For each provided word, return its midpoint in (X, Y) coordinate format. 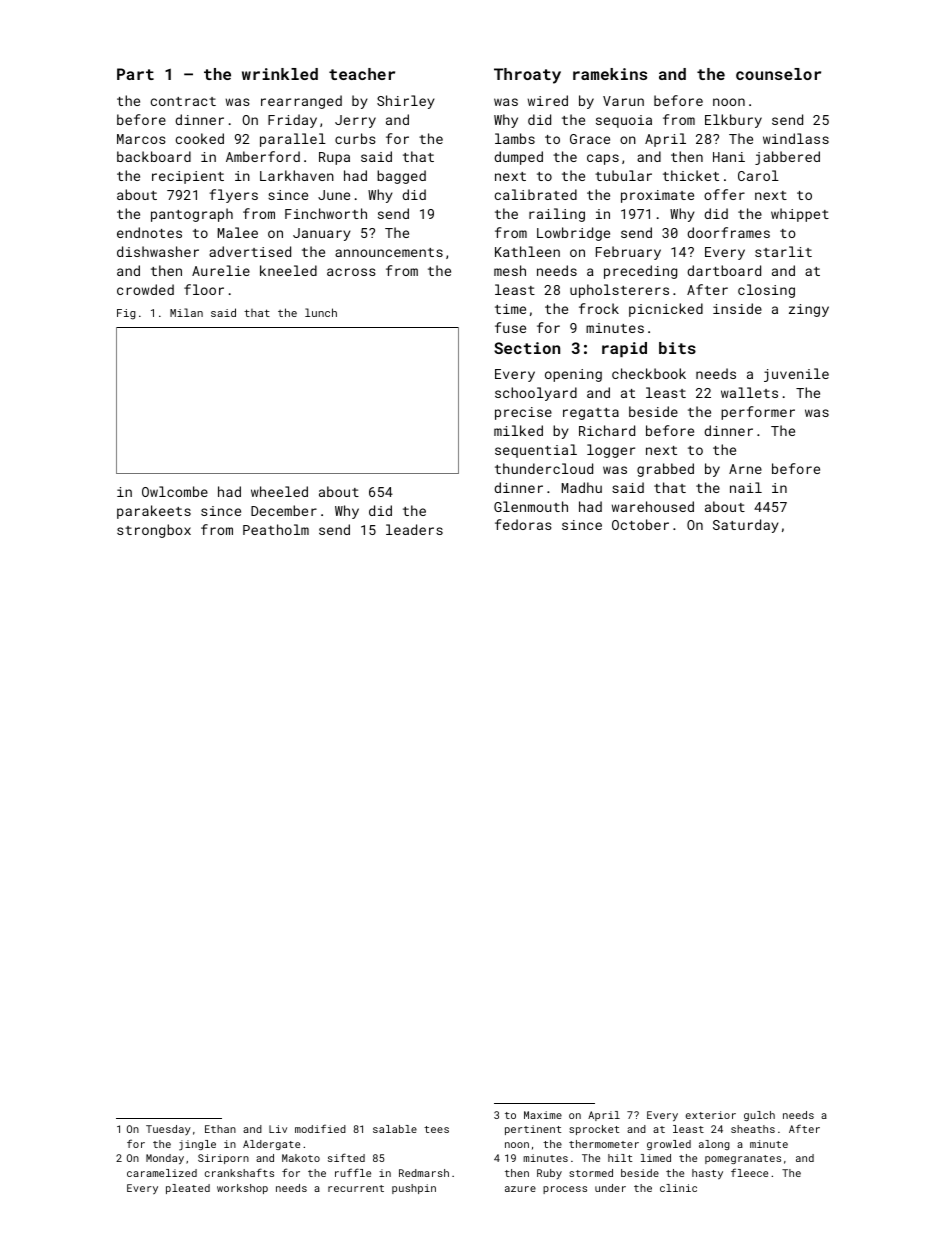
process (565, 1190)
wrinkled (280, 74)
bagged (401, 177)
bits (677, 348)
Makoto (301, 1158)
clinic (678, 1188)
